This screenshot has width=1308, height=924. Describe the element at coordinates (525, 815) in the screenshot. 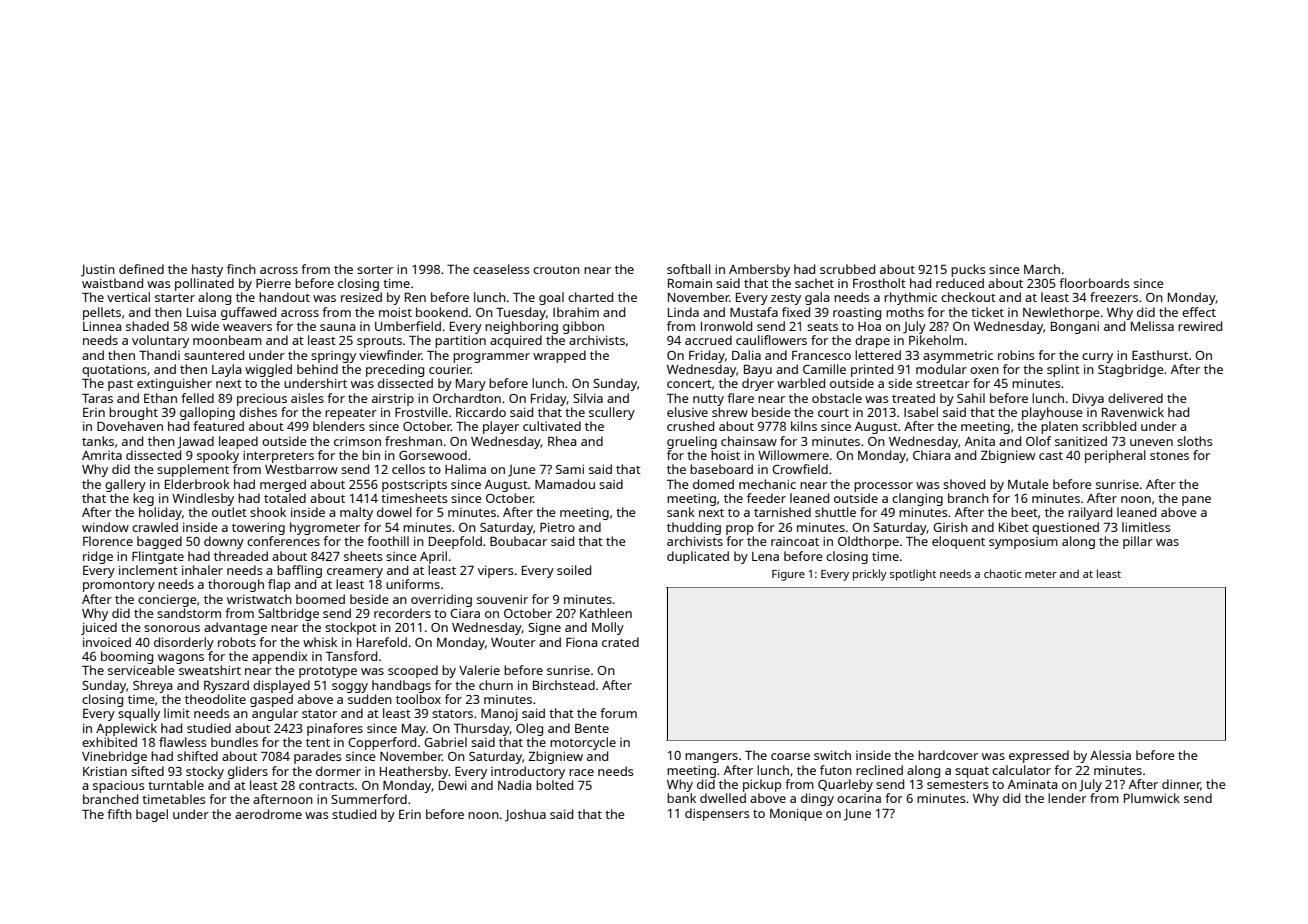

I see `Joshua` at that location.
